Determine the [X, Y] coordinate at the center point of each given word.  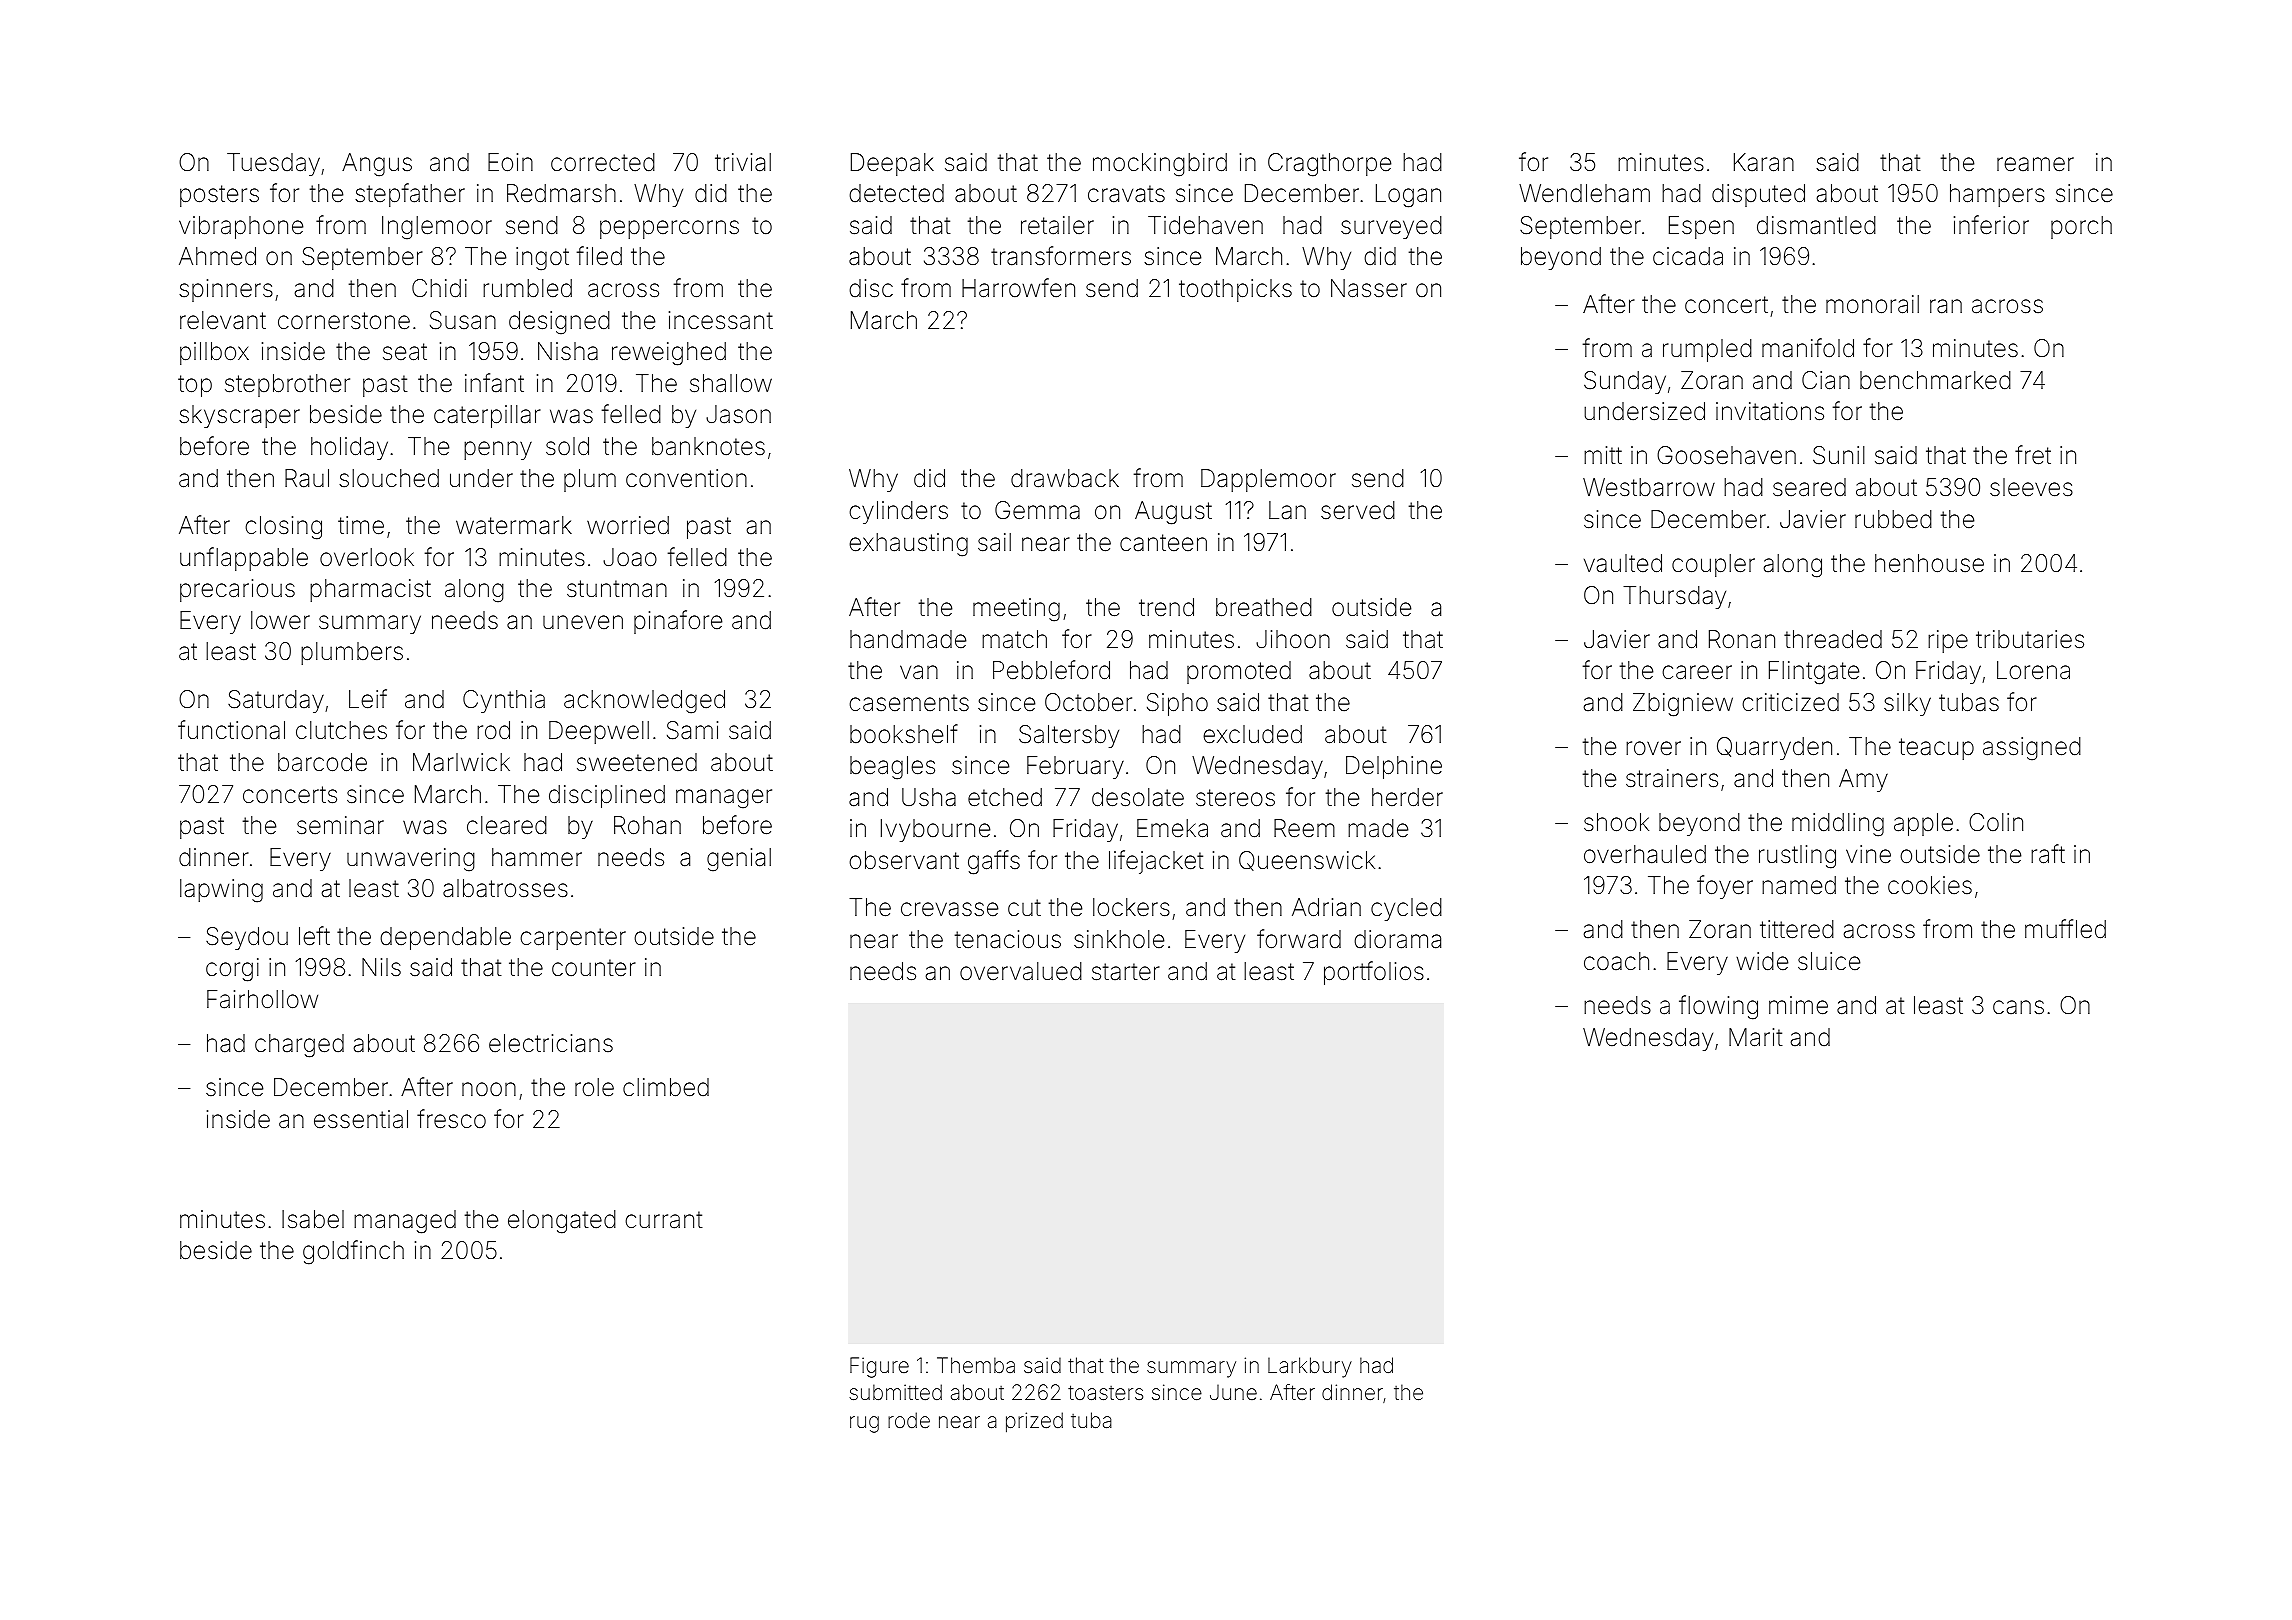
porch [2081, 227]
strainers [1672, 778]
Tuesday [273, 164]
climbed [666, 1087]
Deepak [892, 164]
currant [663, 1220]
